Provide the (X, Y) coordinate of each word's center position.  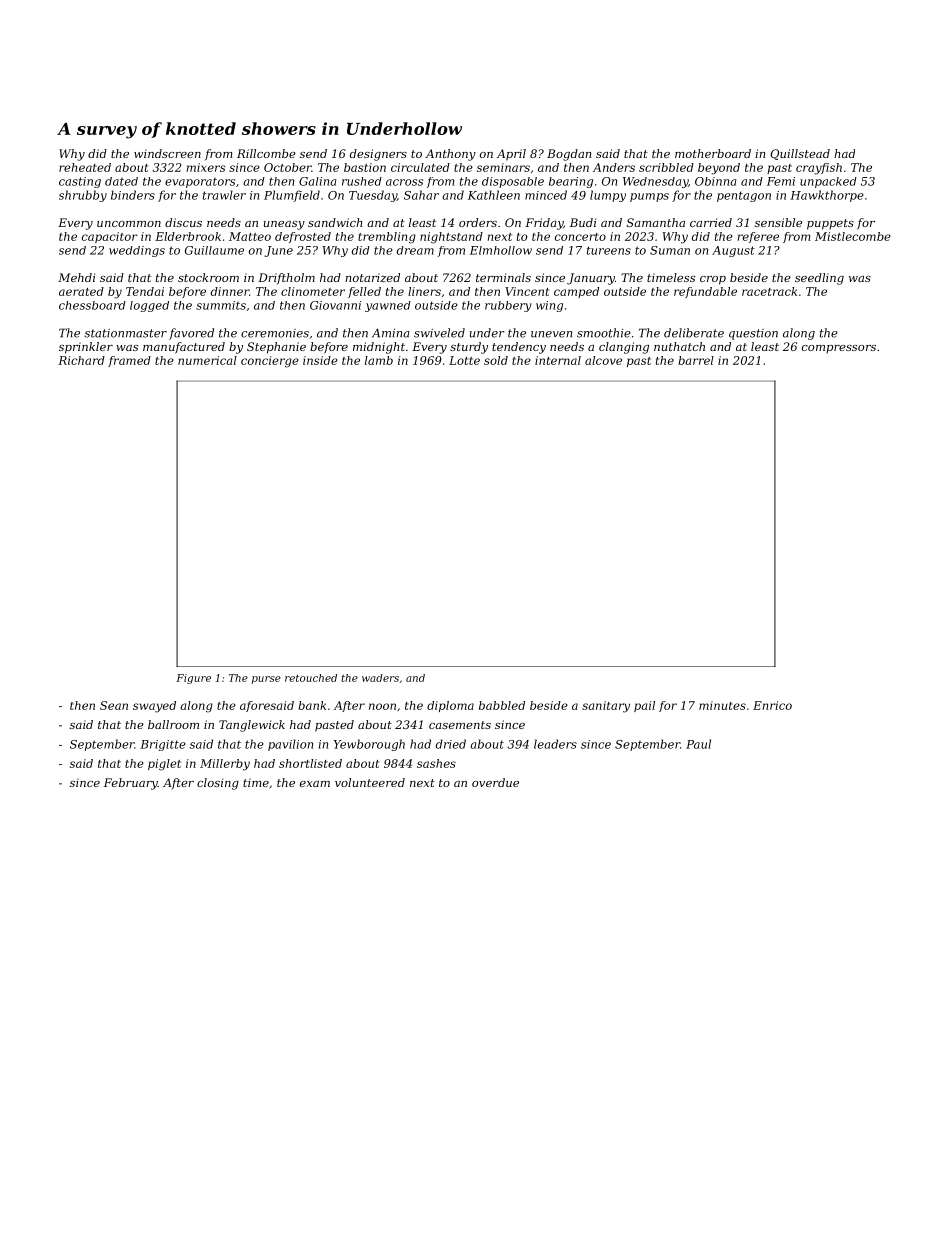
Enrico (772, 705)
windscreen (167, 153)
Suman (670, 250)
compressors (839, 349)
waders (380, 678)
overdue (495, 782)
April (511, 155)
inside (320, 360)
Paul (698, 744)
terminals (503, 277)
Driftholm (286, 278)
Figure (193, 679)
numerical (207, 360)
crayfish (819, 169)
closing (218, 784)
